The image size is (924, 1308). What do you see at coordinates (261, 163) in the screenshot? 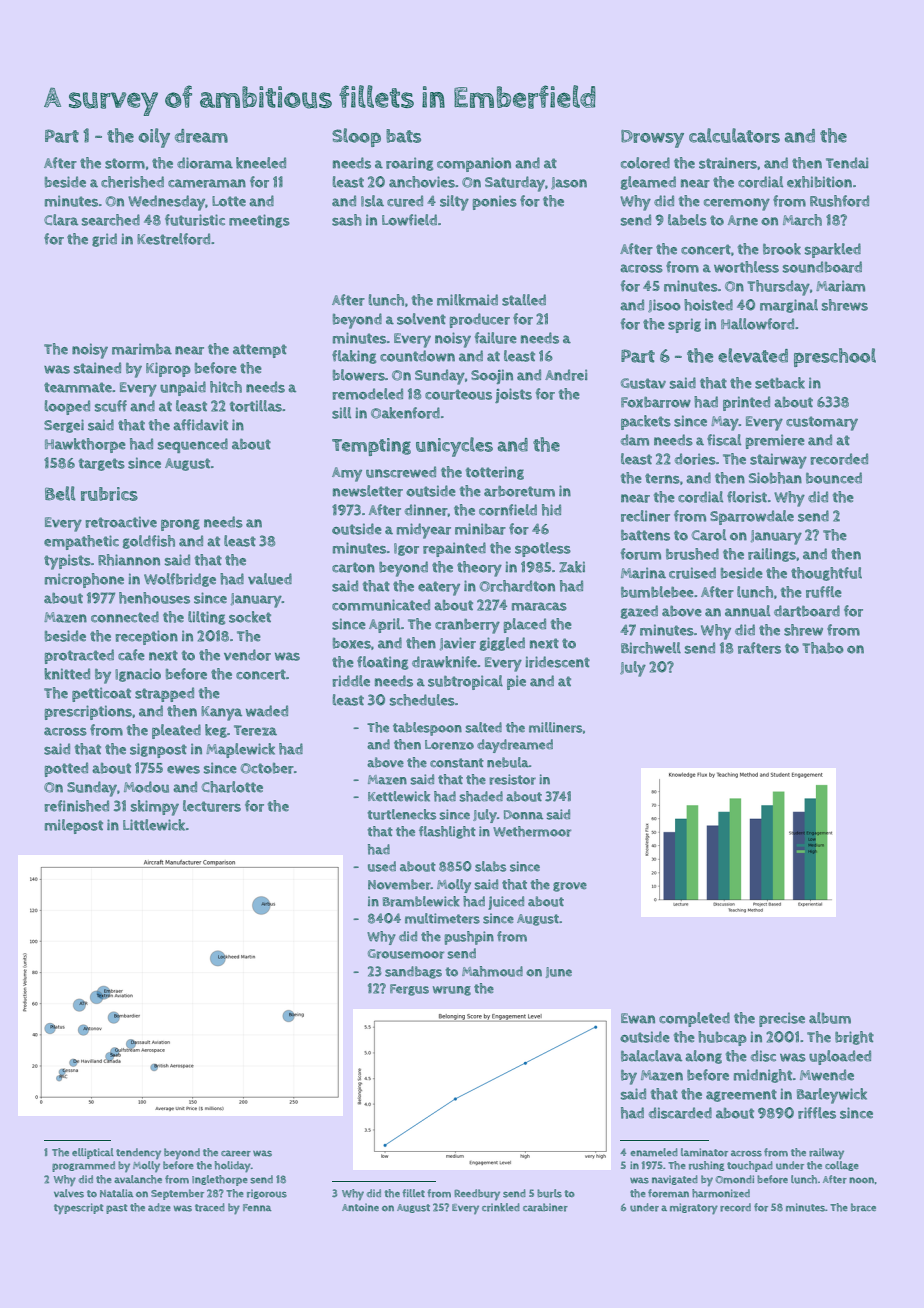
I see `kneeled` at bounding box center [261, 163].
